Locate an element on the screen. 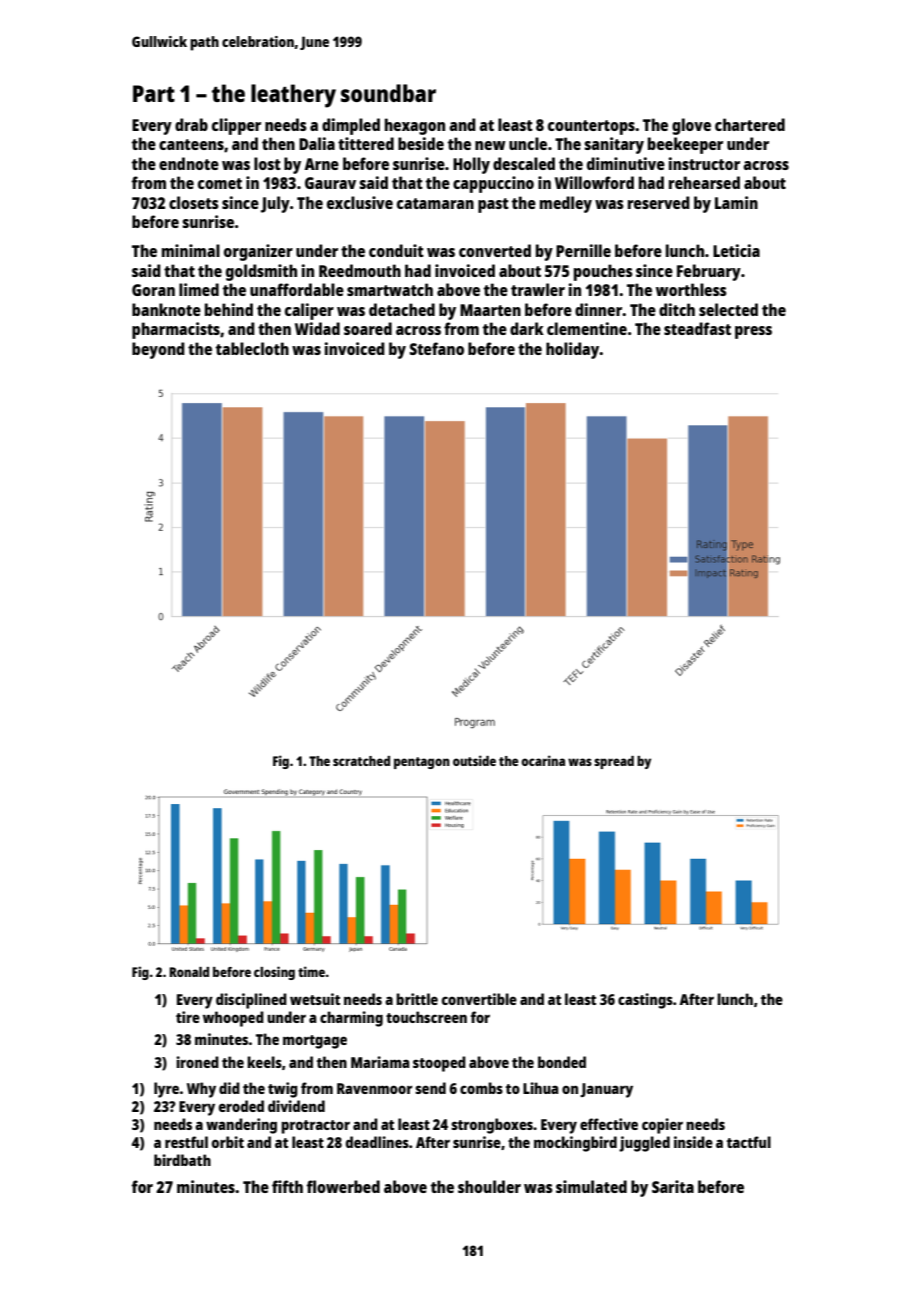 This screenshot has width=924, height=1314. shoulder is located at coordinates (489, 1186).
